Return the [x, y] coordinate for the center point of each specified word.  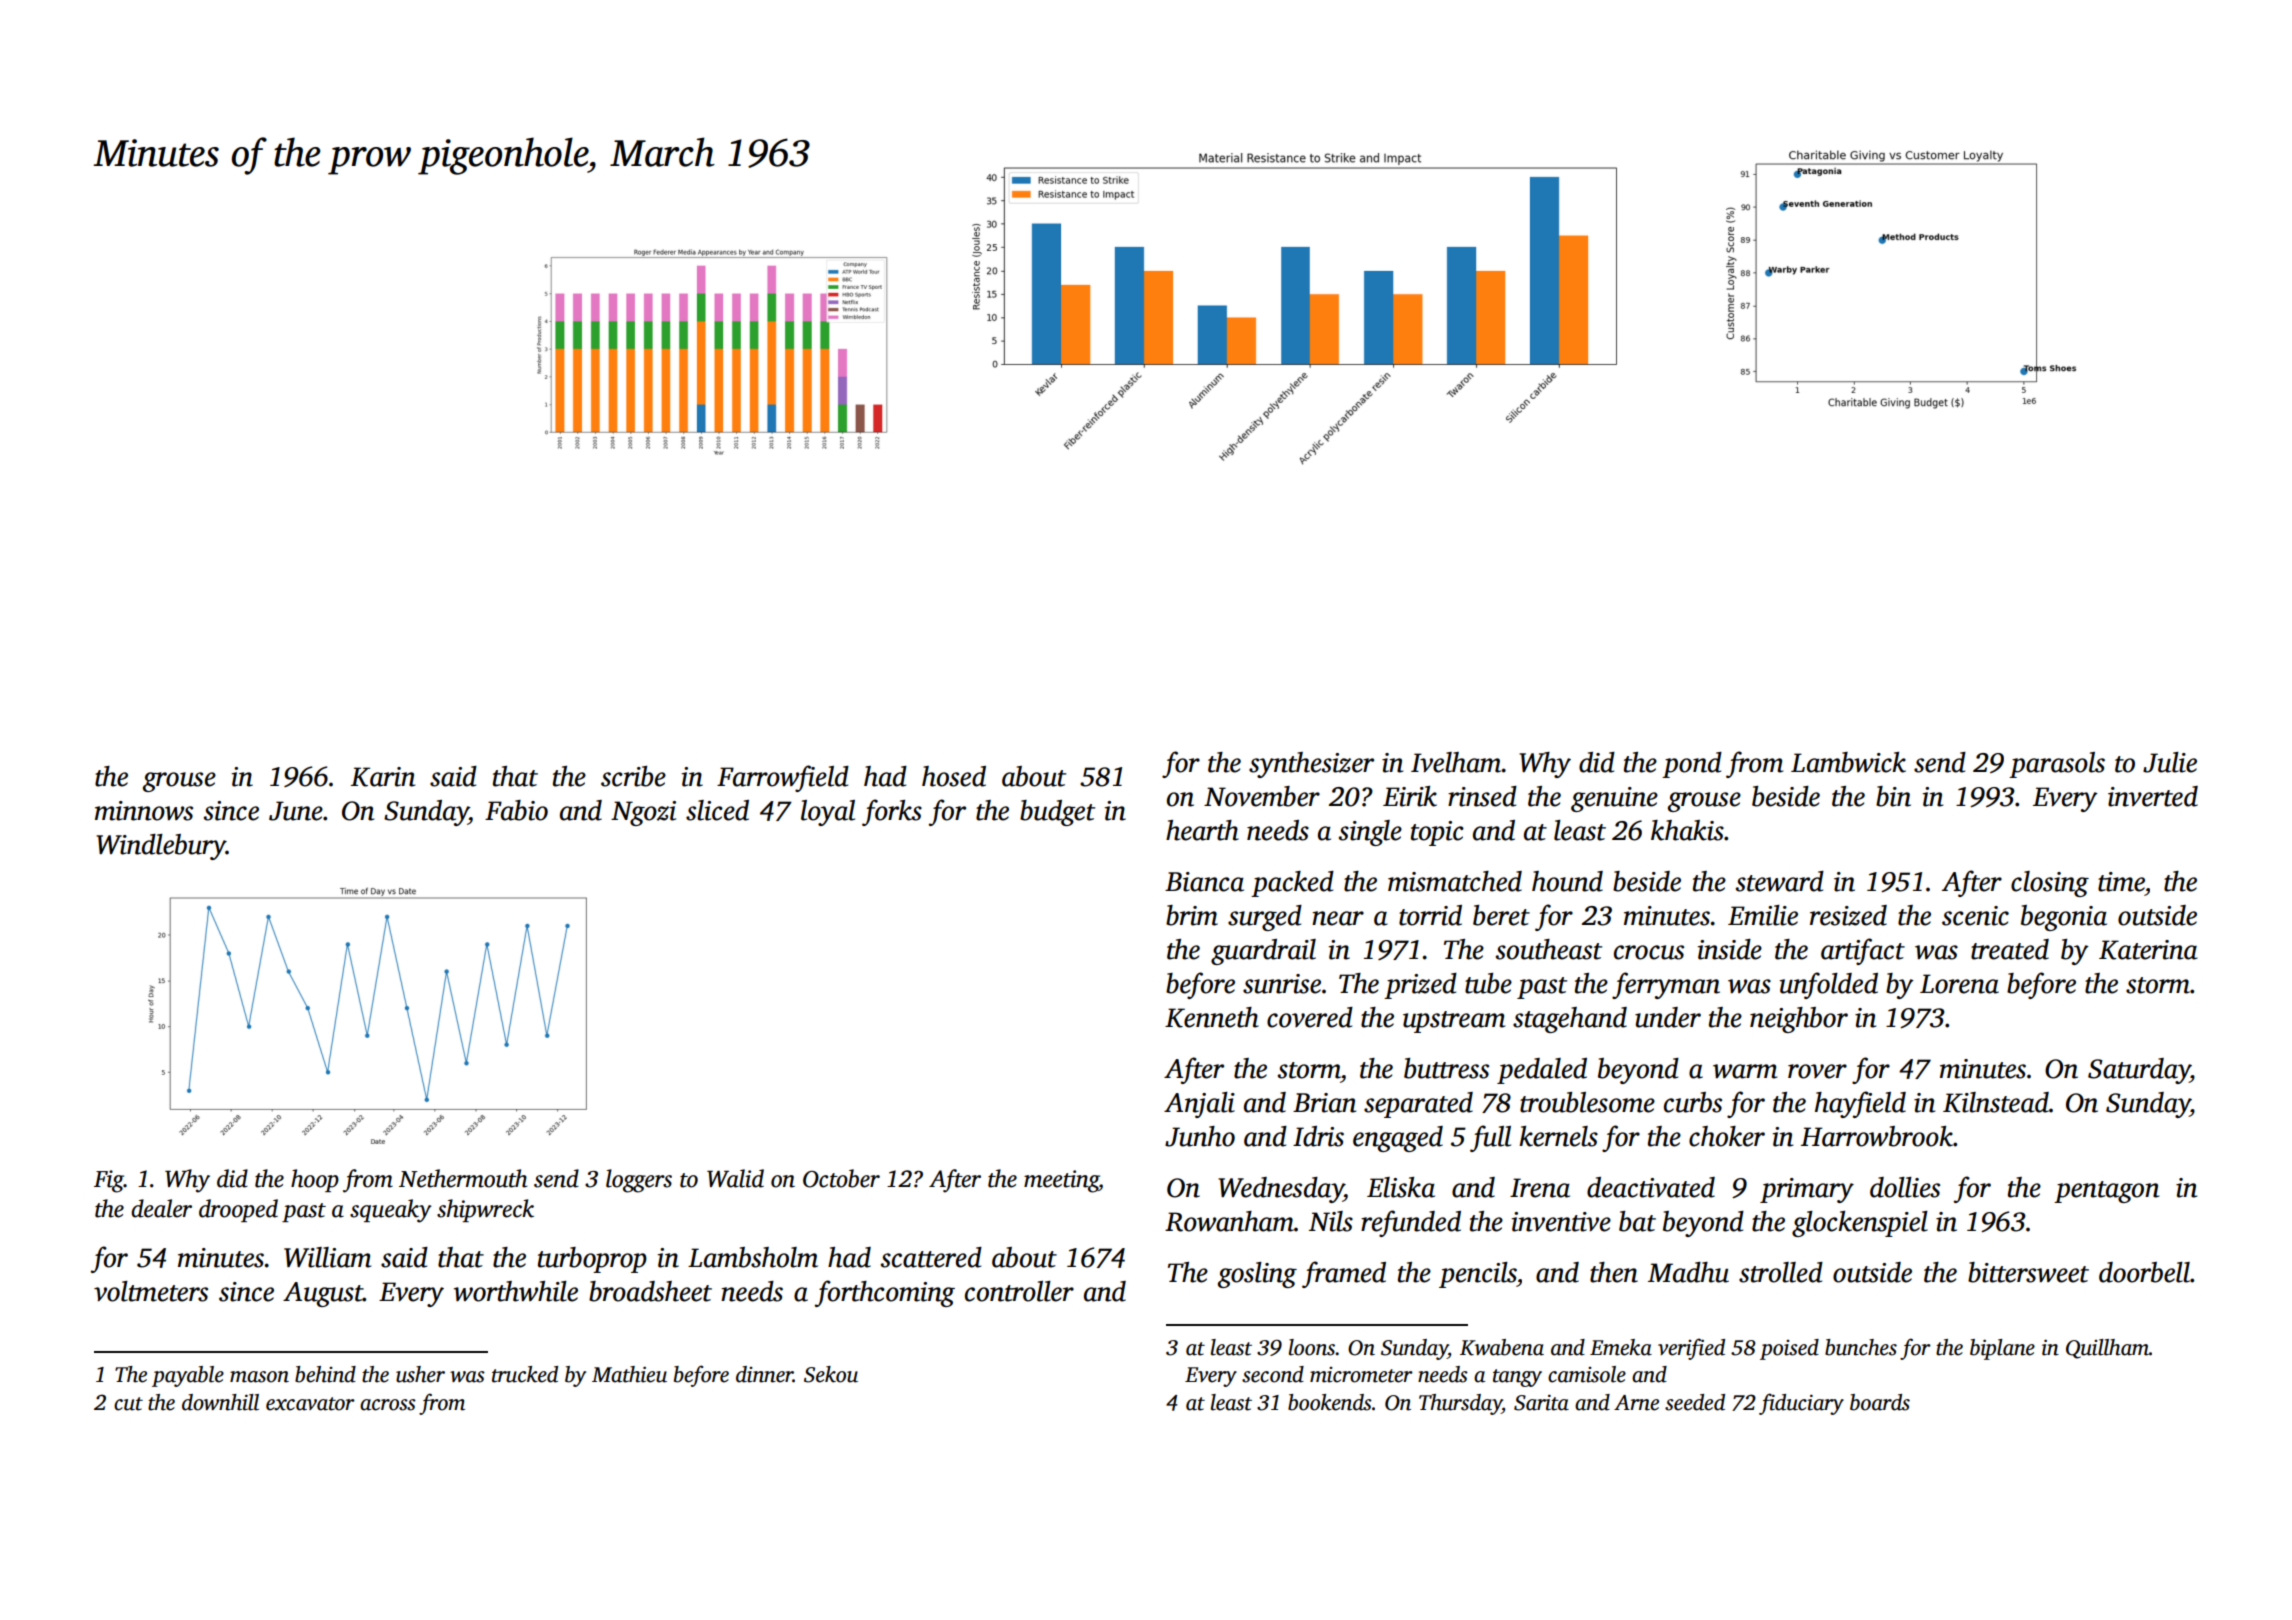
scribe [633, 776]
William [327, 1257]
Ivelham [1456, 762]
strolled [1781, 1272]
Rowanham [1229, 1221]
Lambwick [1848, 762]
